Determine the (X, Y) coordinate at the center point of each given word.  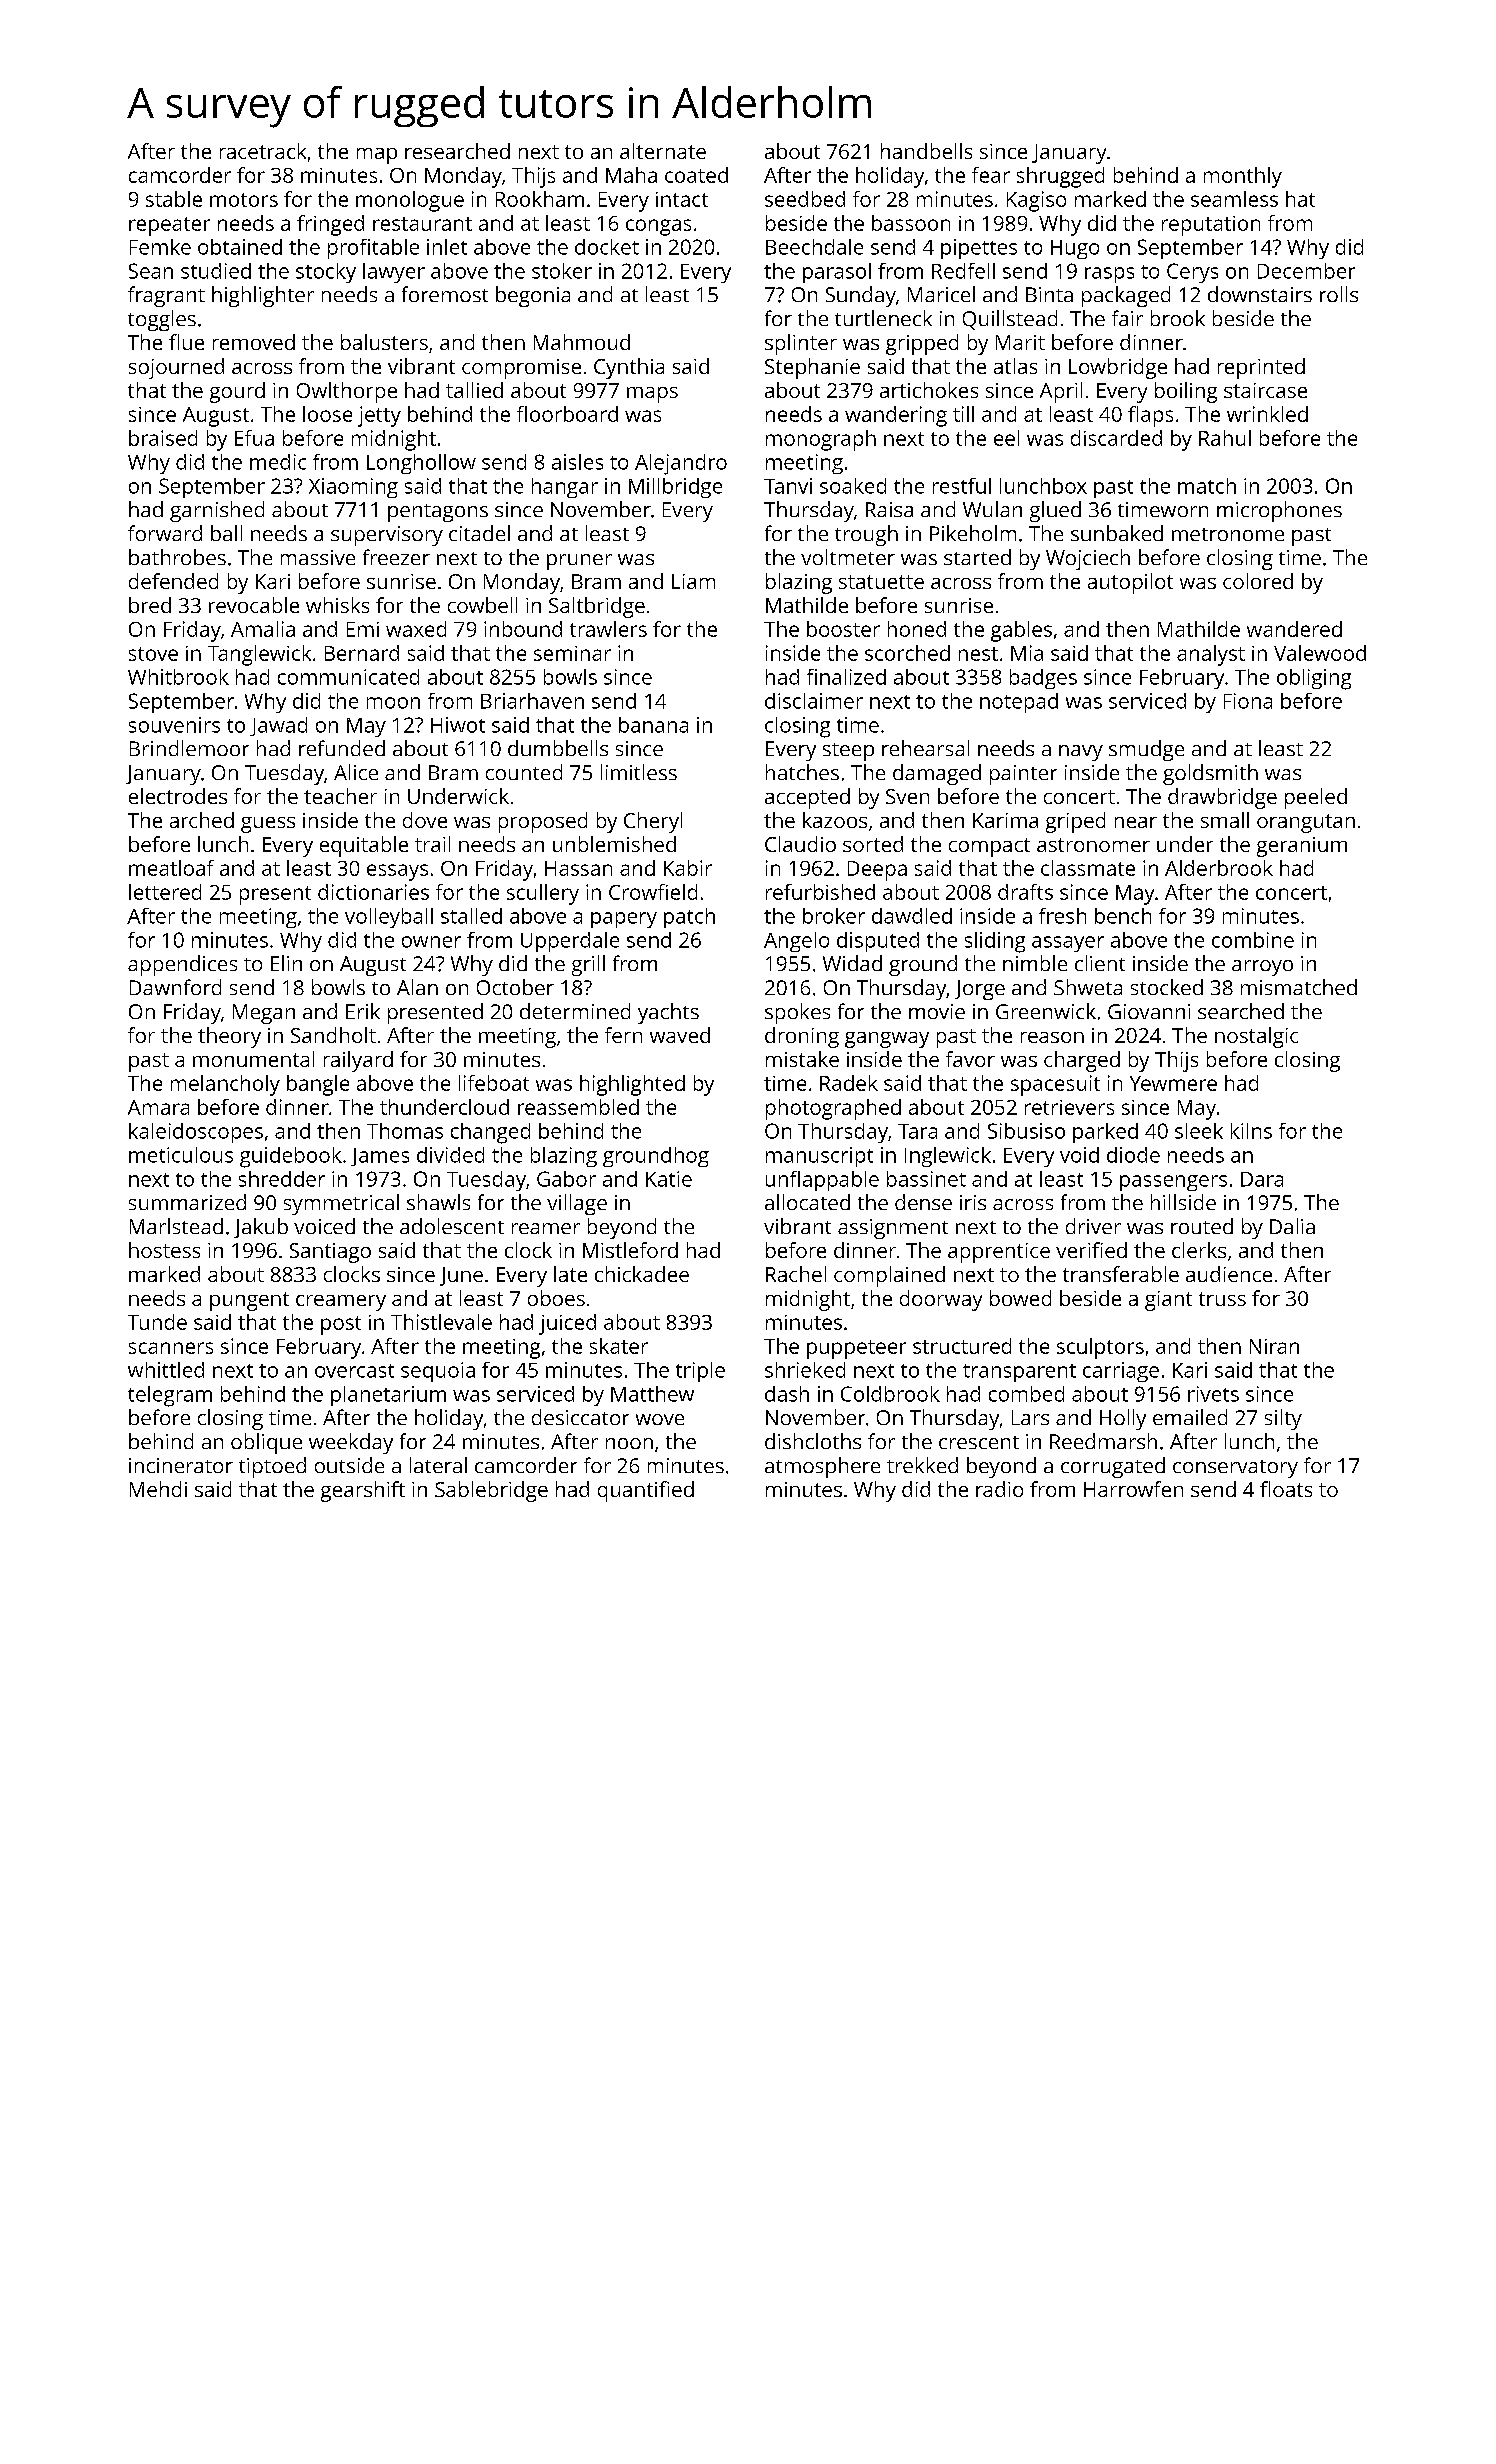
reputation (1211, 226)
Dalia (1292, 1226)
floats (1286, 1489)
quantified (646, 1491)
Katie (669, 1179)
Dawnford (175, 987)
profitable (373, 249)
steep (848, 752)
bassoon (911, 223)
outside (349, 1465)
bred (150, 605)
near (1136, 822)
